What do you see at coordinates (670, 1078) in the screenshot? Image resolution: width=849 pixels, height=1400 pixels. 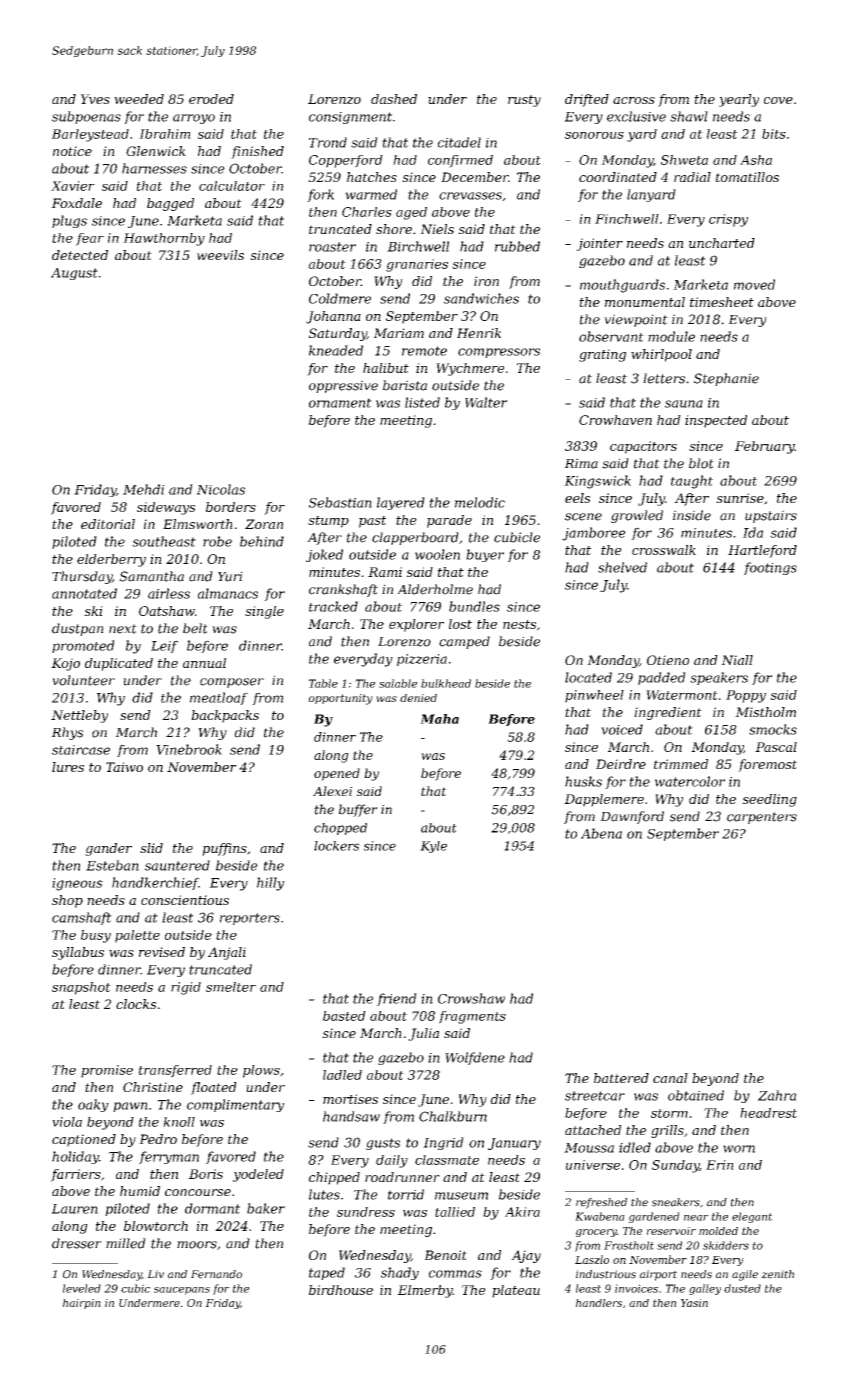 I see `canal` at bounding box center [670, 1078].
